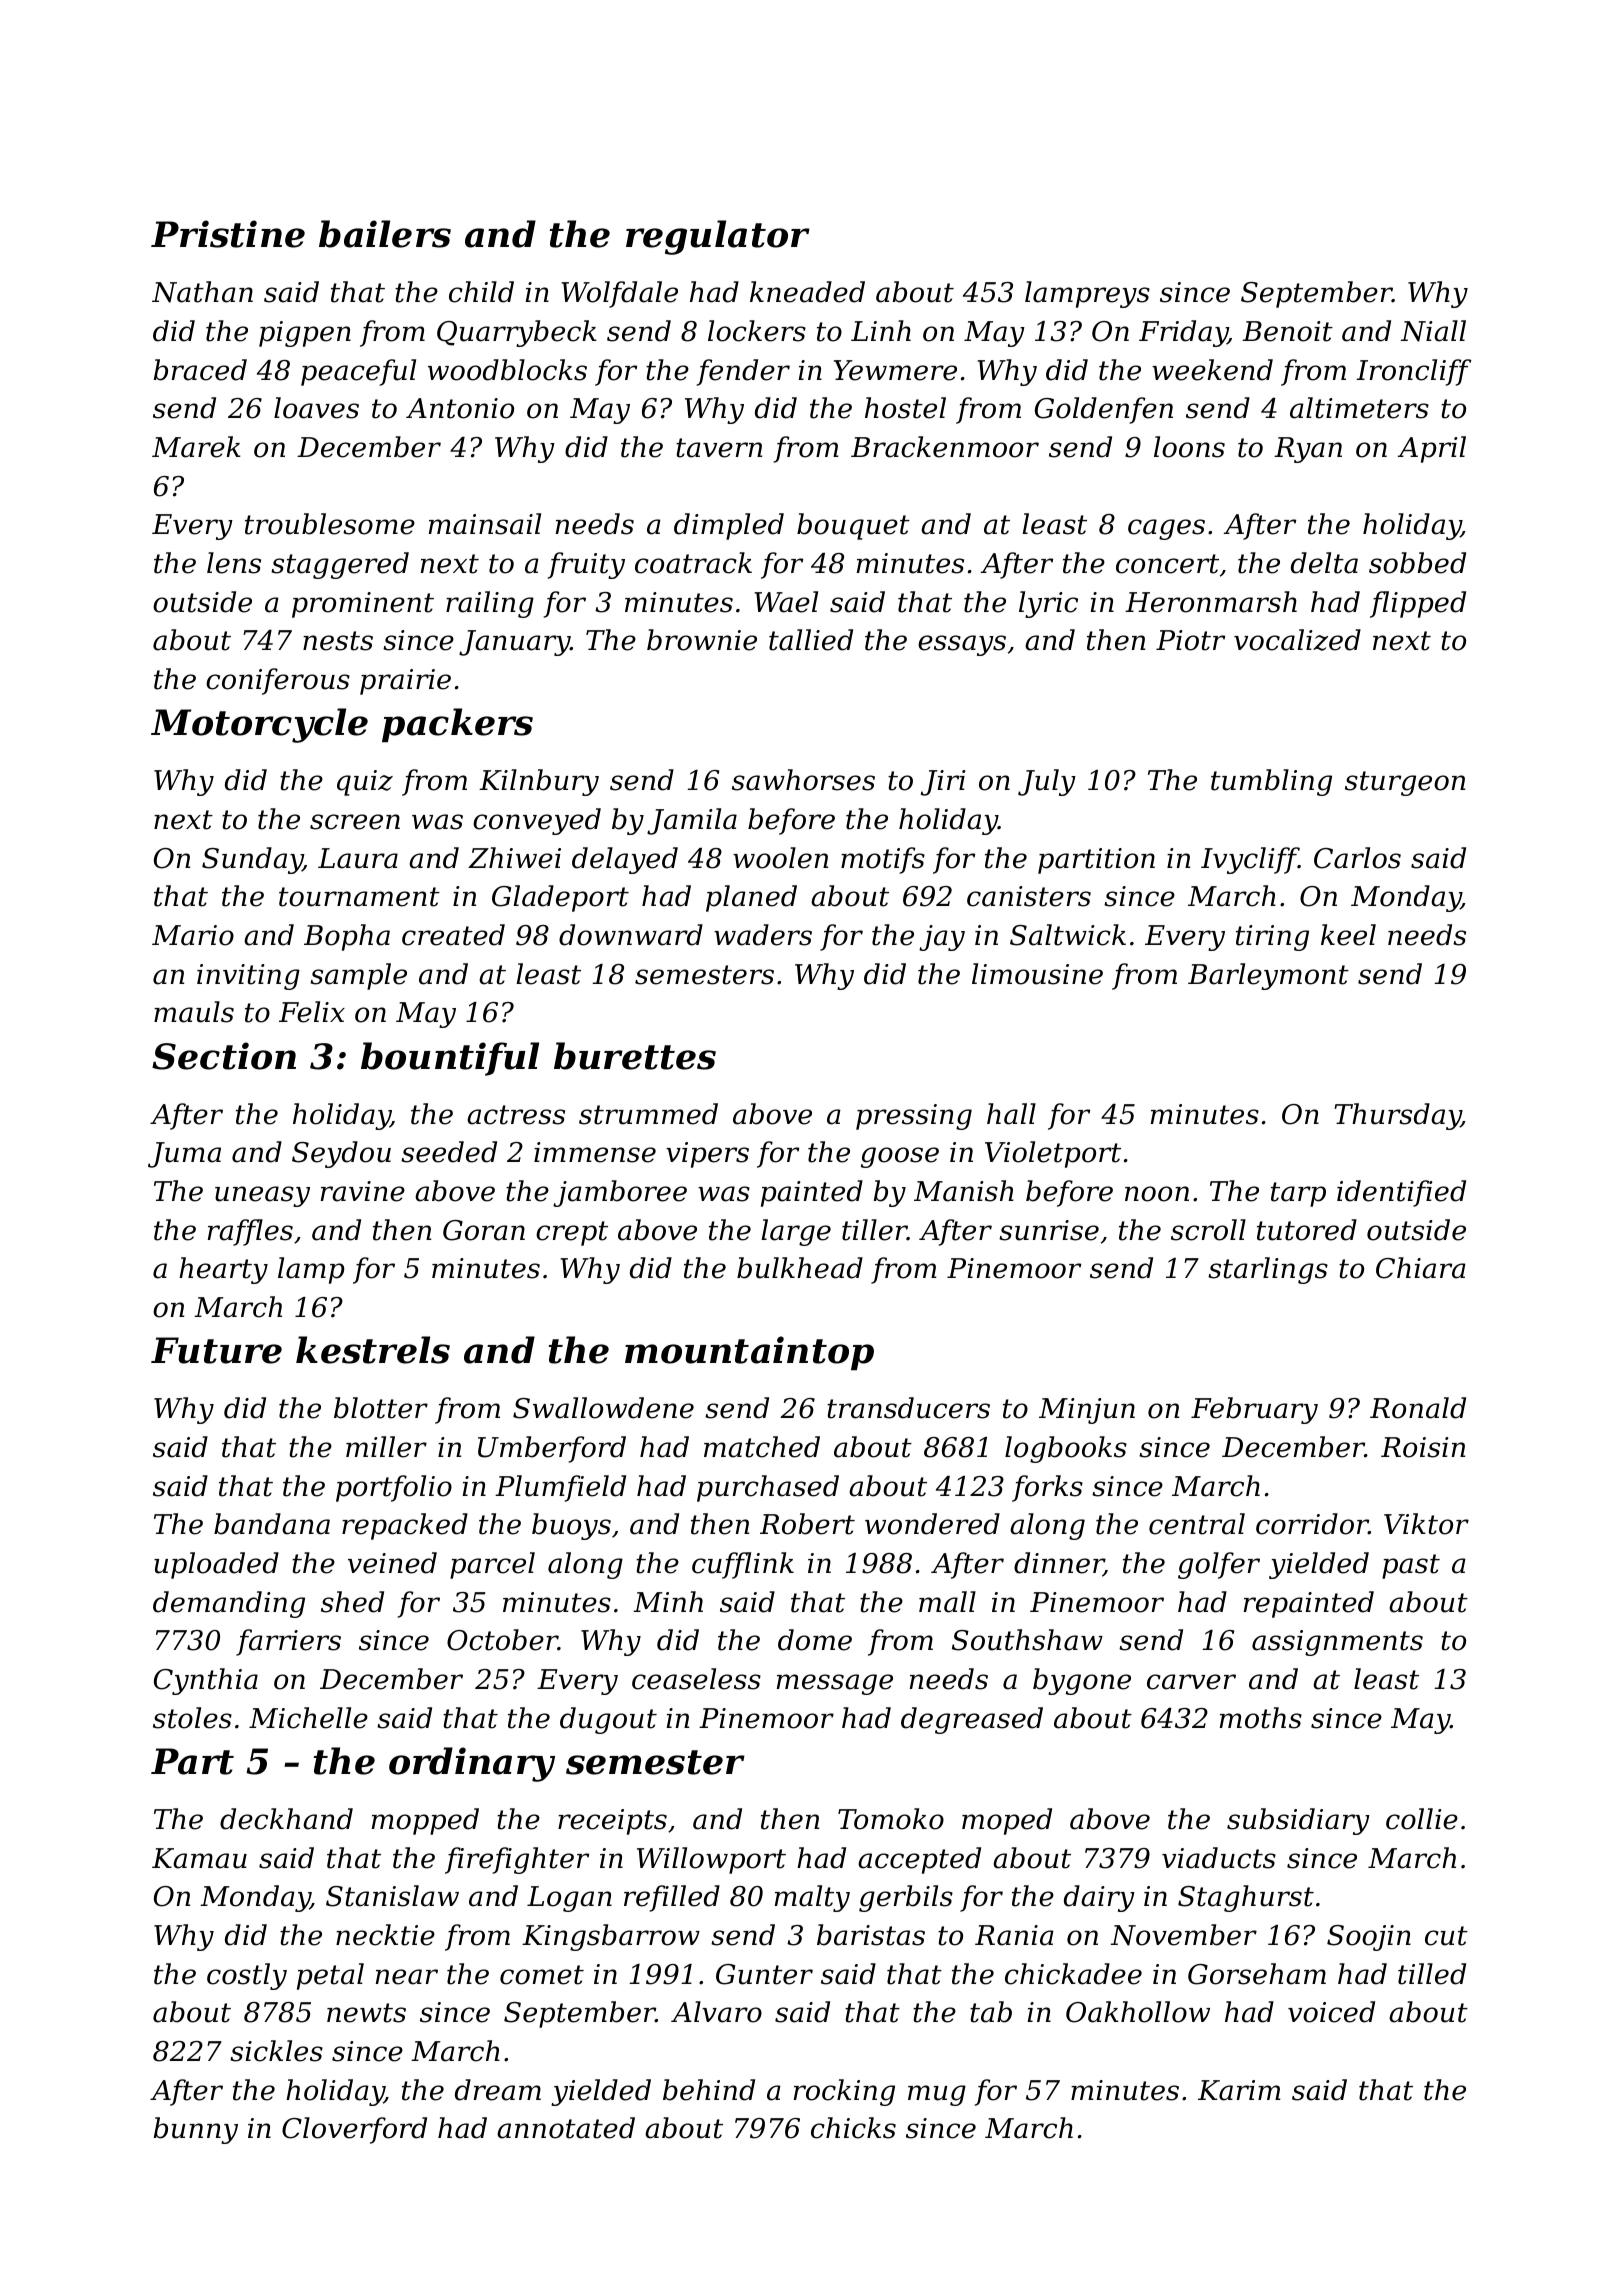  What do you see at coordinates (853, 2128) in the screenshot?
I see `chicks` at bounding box center [853, 2128].
